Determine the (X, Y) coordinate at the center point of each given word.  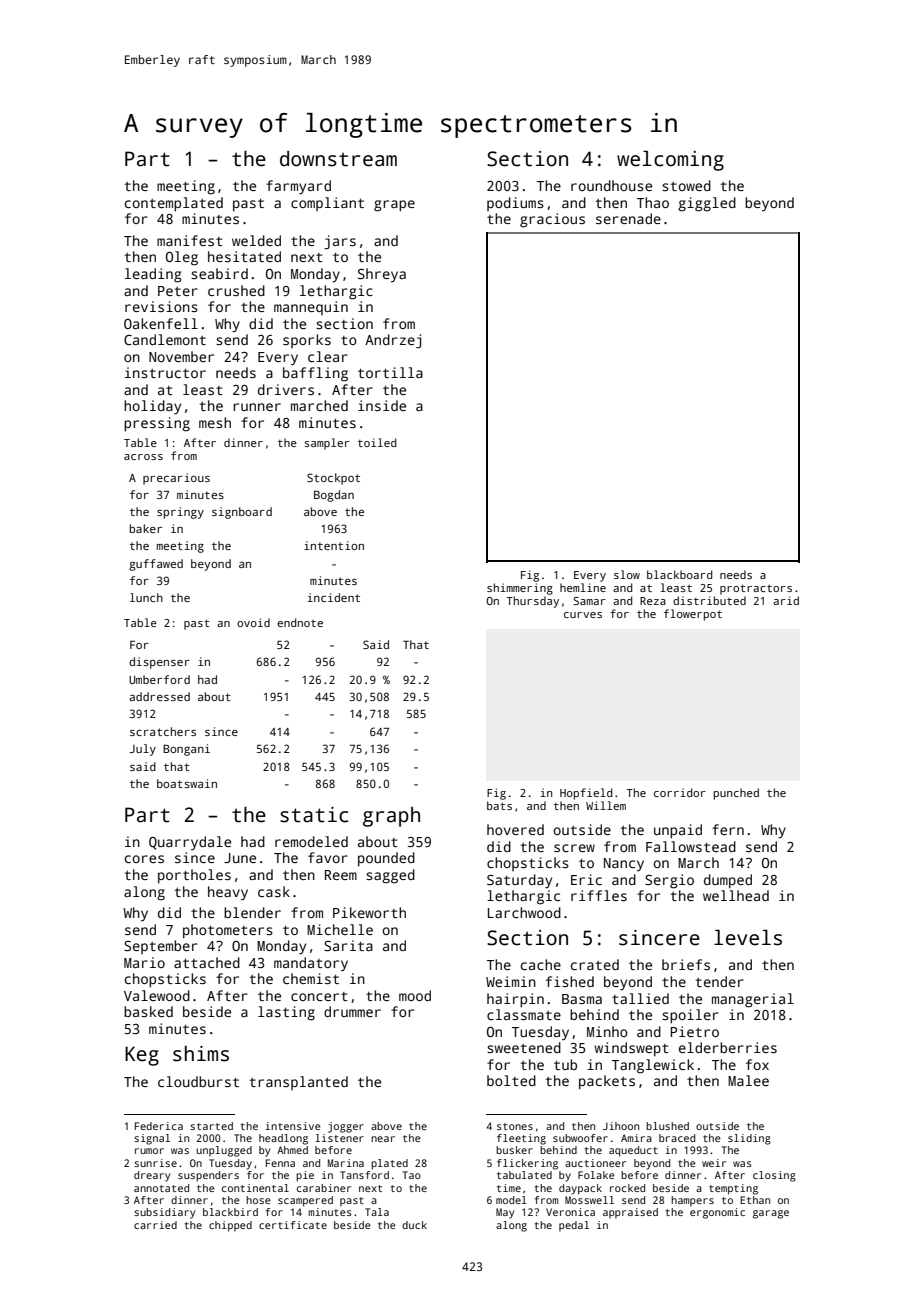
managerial (753, 1000)
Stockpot (333, 479)
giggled (707, 204)
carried (155, 1225)
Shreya (382, 275)
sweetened (524, 1047)
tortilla (390, 372)
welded (256, 240)
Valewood (157, 995)
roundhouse (611, 185)
